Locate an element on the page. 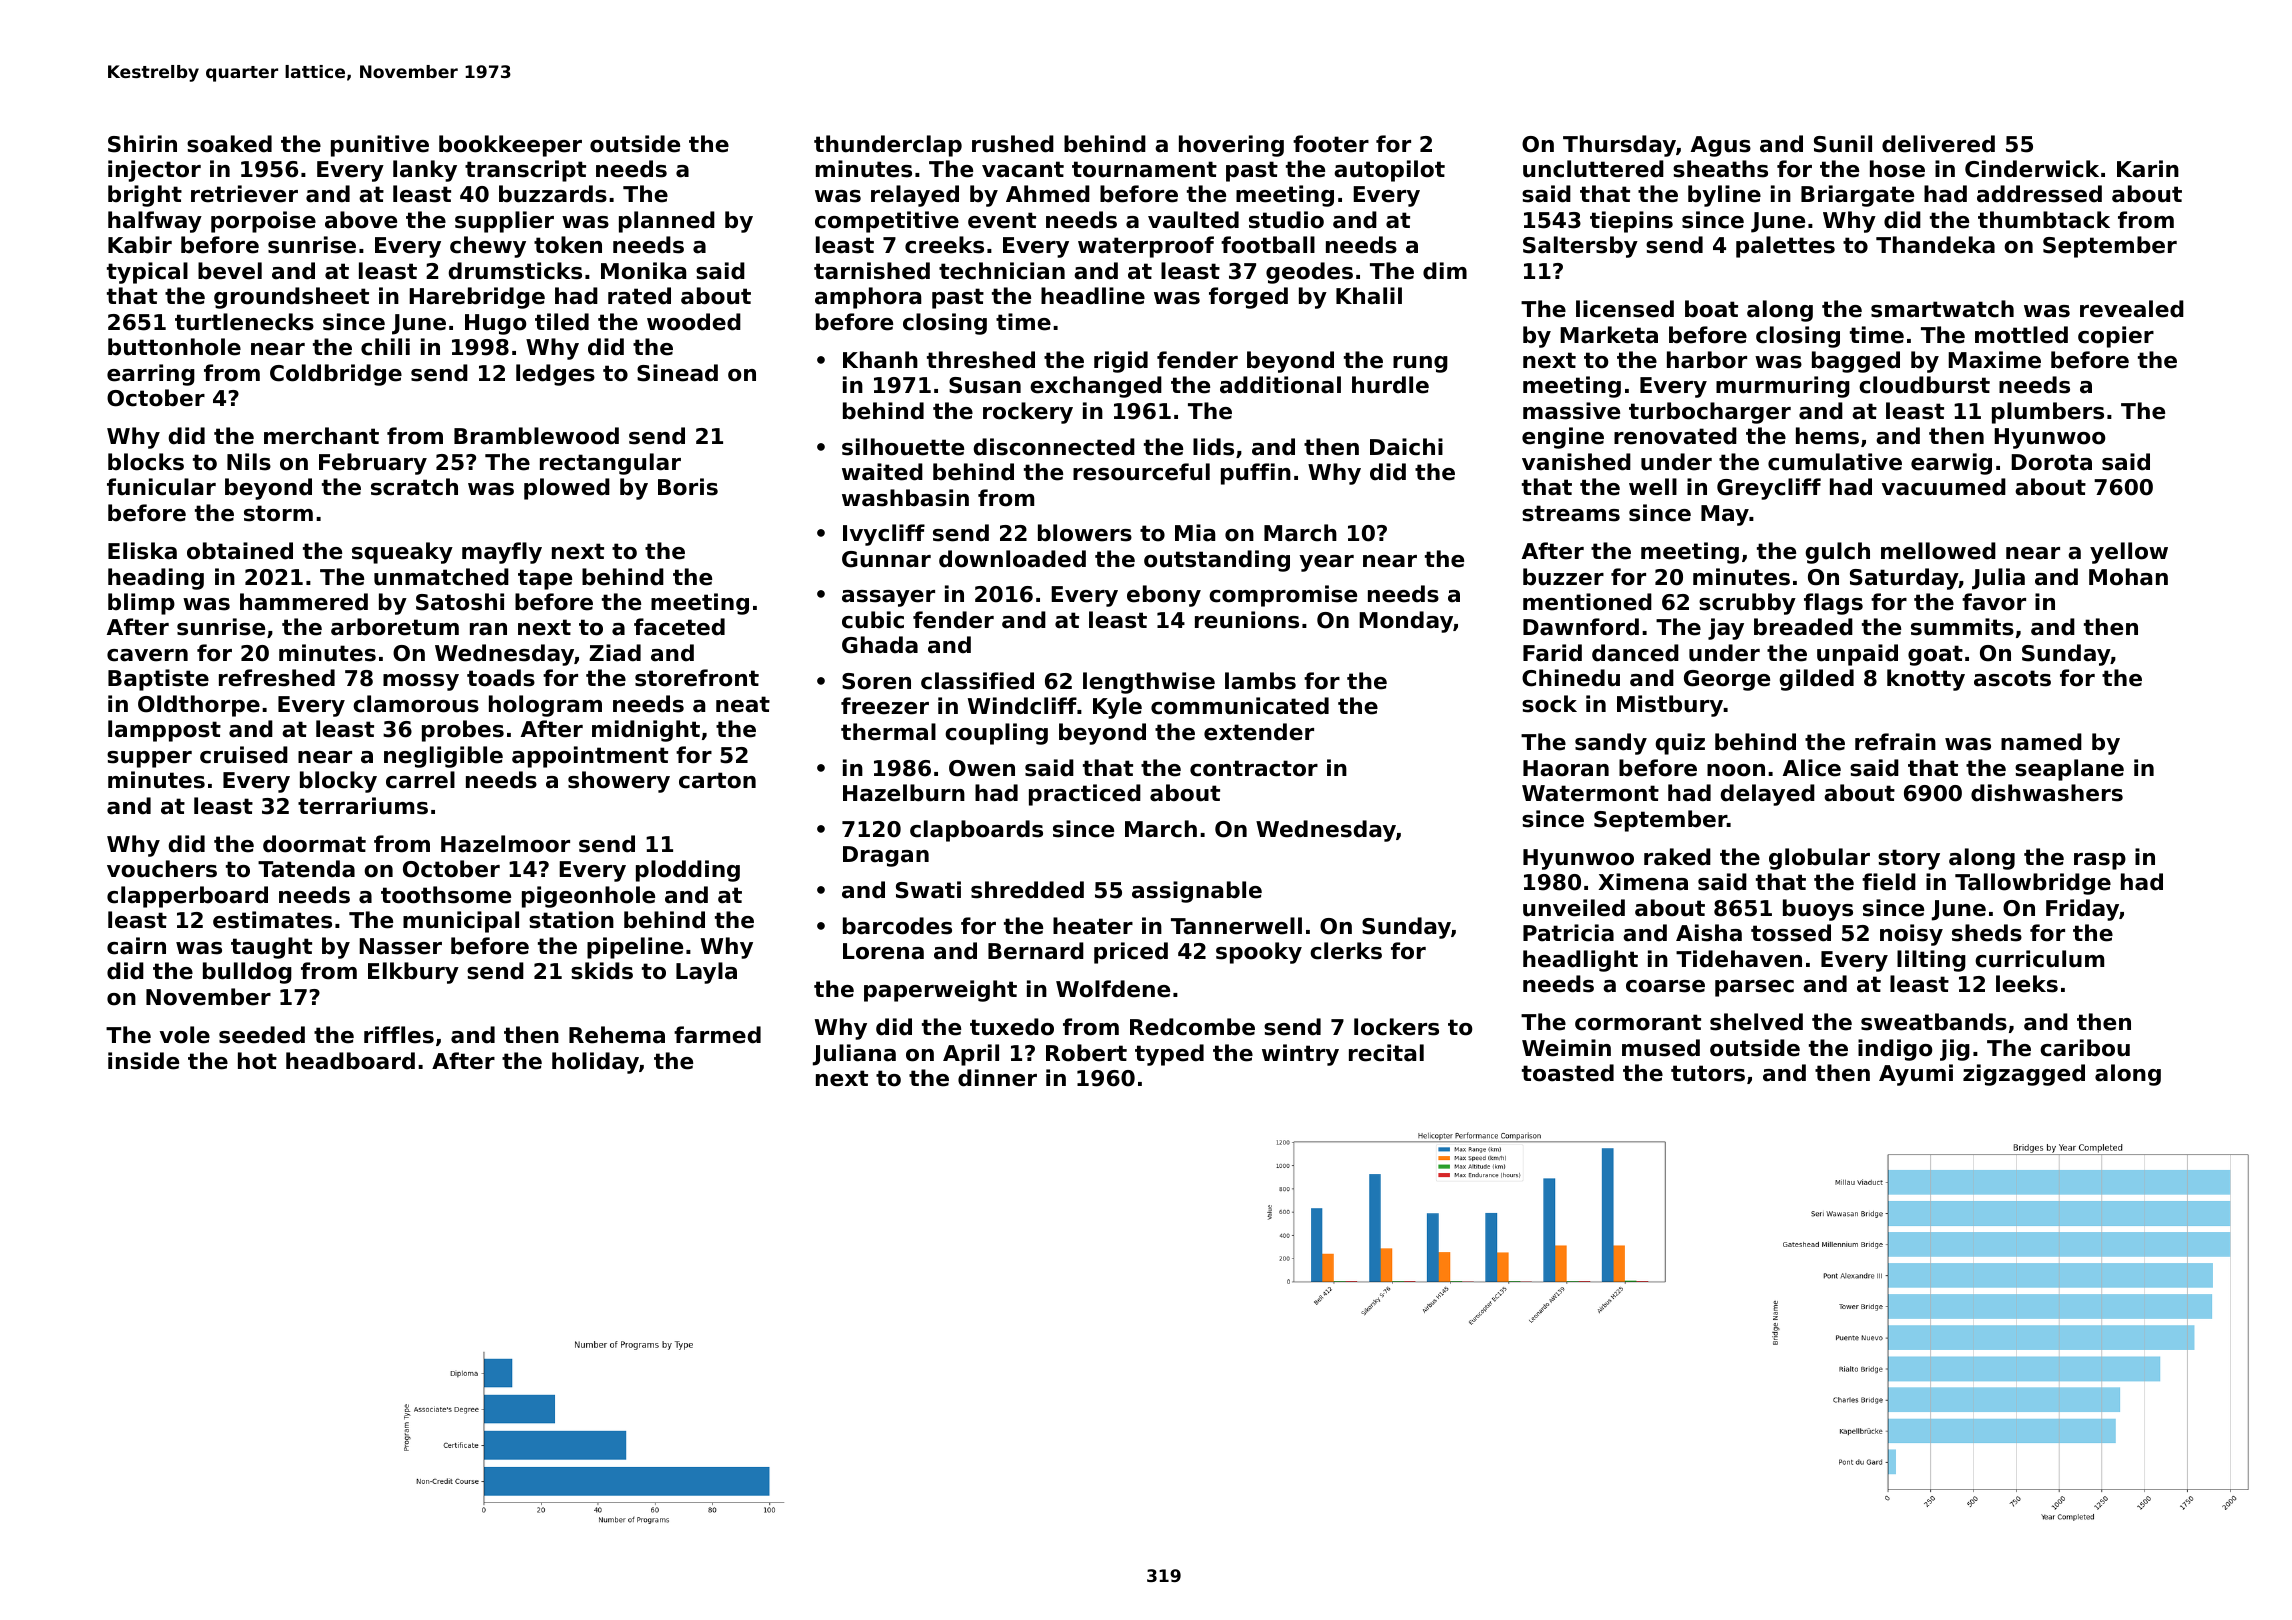  toasted is located at coordinates (1568, 1073).
